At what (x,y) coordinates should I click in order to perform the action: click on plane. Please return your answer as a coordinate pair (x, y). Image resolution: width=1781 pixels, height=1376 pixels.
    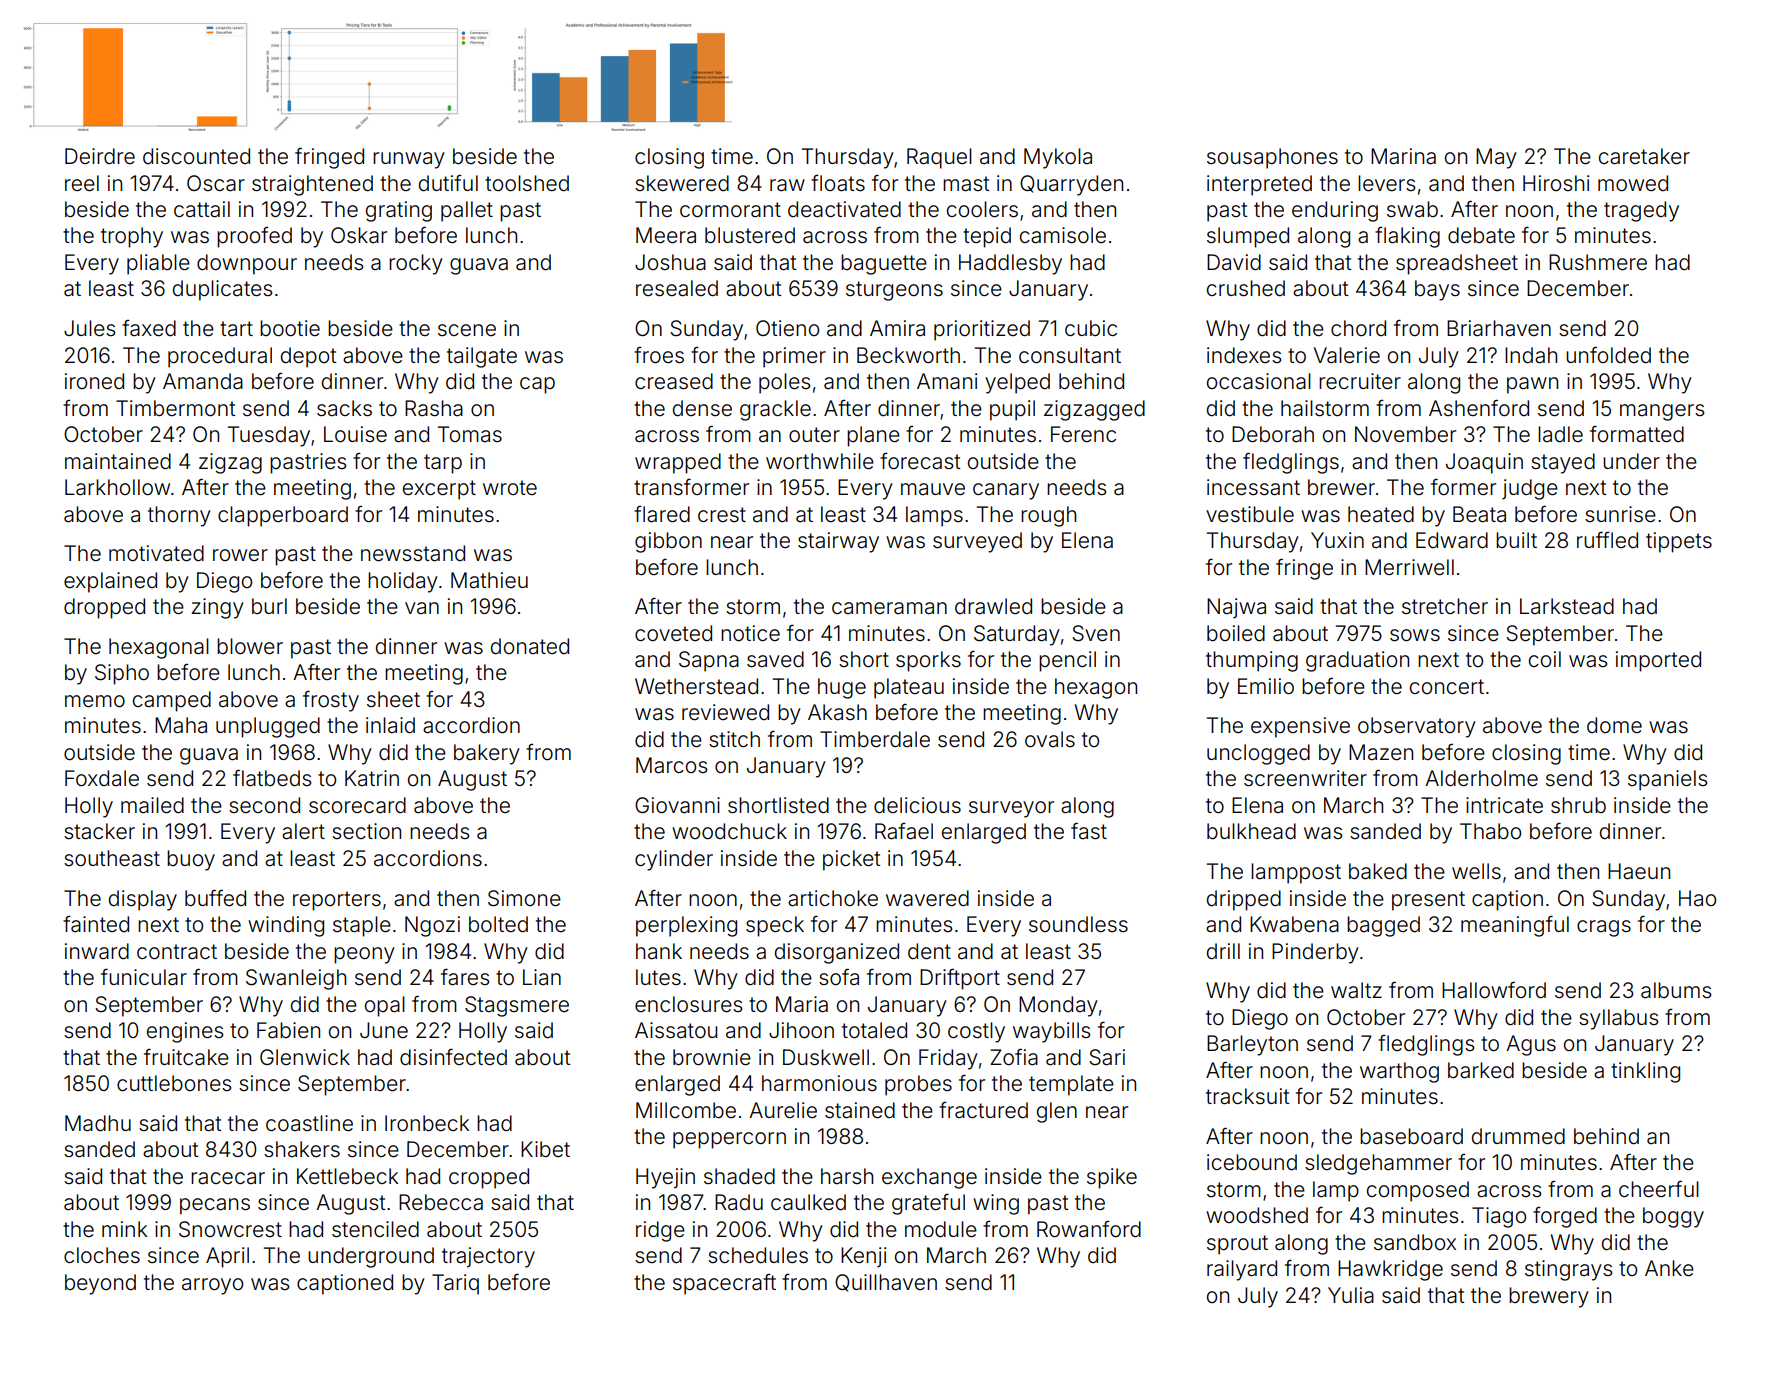
    Looking at the image, I should click on (873, 436).
